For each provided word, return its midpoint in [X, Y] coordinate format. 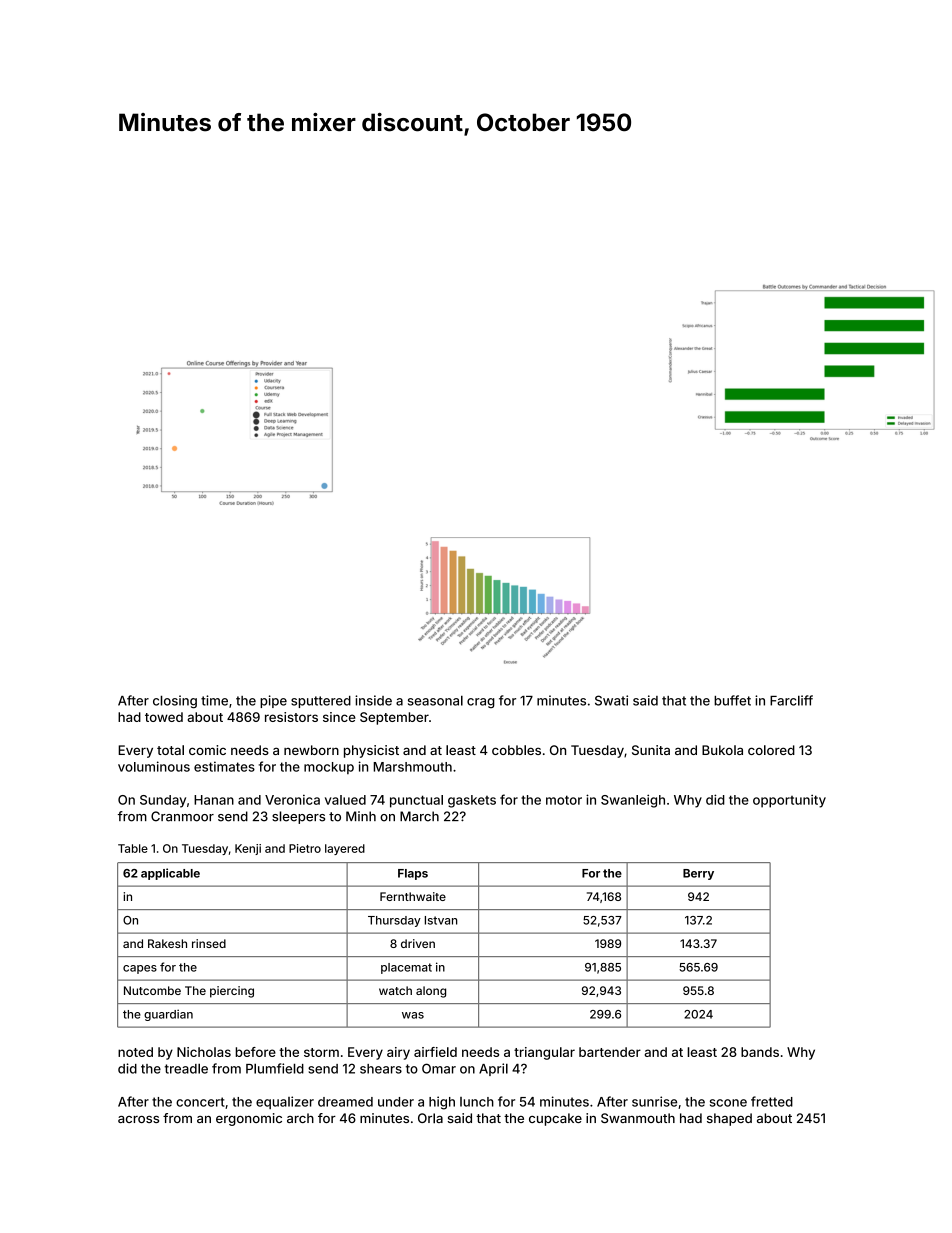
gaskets [472, 801]
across [138, 1119]
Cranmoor [182, 816]
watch [395, 990]
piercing [232, 992]
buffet [732, 700]
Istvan [441, 920]
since [339, 717]
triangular [544, 1053]
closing [175, 702]
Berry [698, 874]
